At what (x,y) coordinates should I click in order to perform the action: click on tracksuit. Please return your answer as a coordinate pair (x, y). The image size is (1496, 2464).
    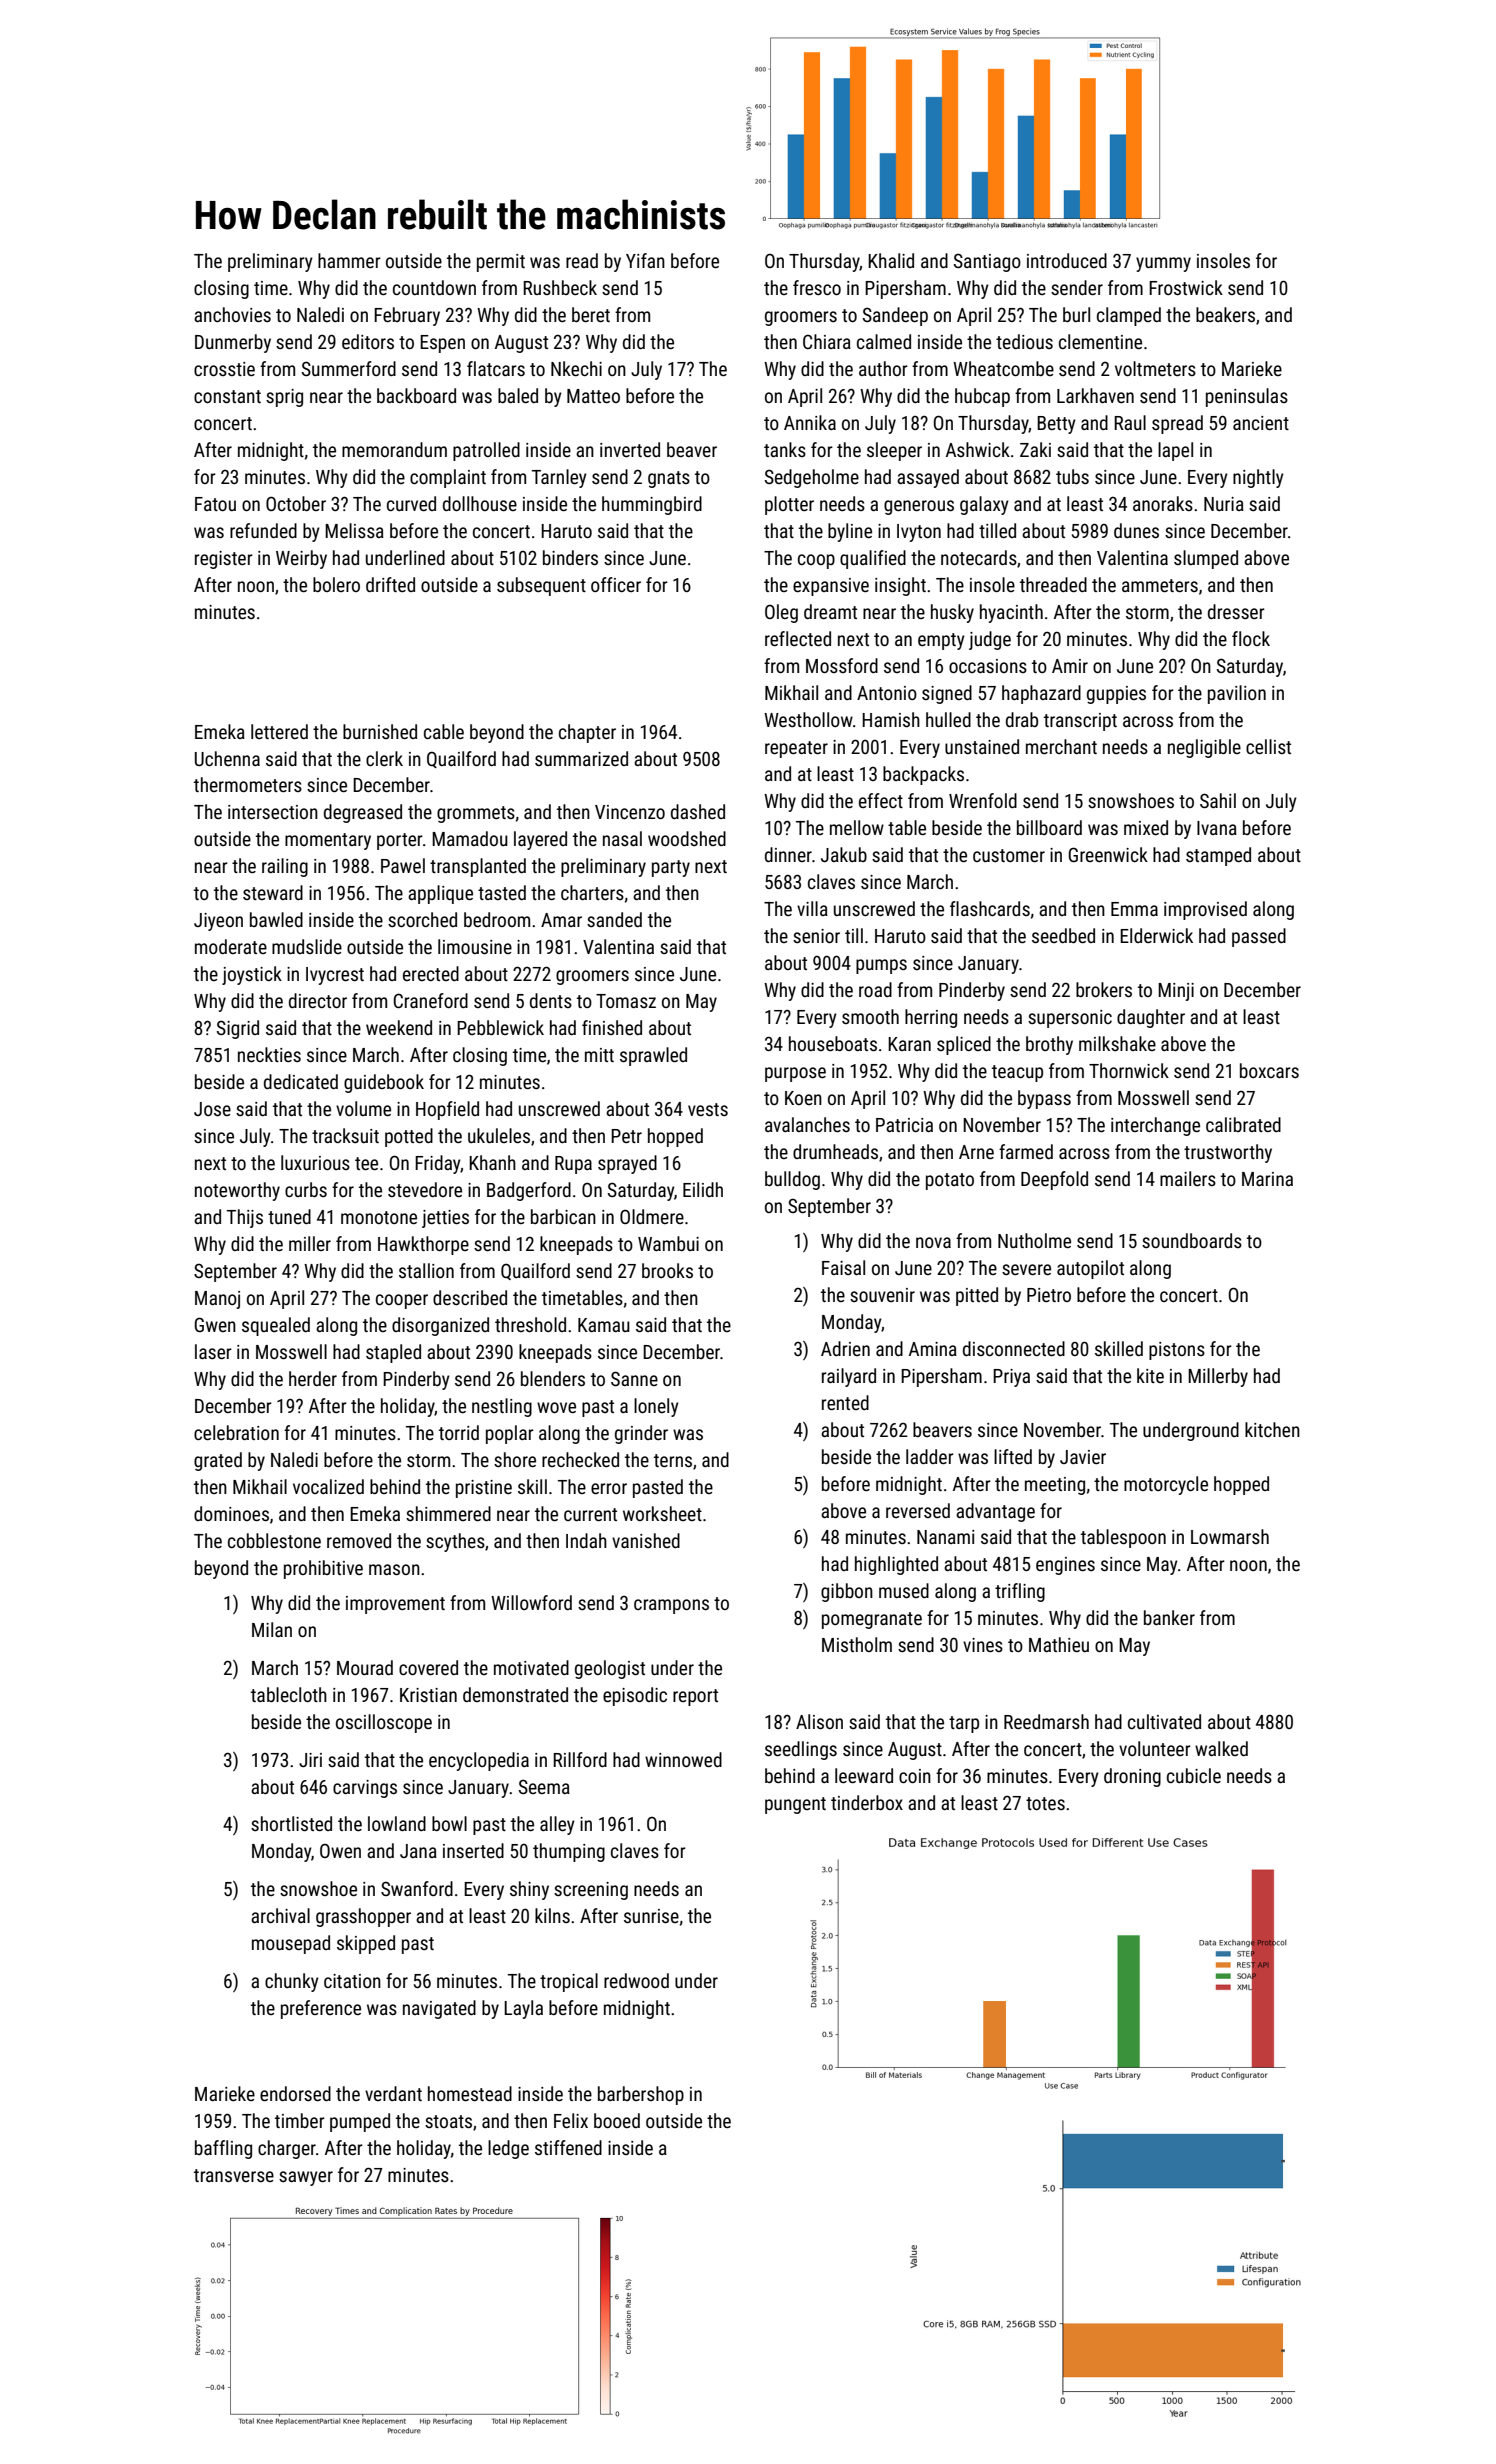
    Looking at the image, I should click on (345, 1135).
